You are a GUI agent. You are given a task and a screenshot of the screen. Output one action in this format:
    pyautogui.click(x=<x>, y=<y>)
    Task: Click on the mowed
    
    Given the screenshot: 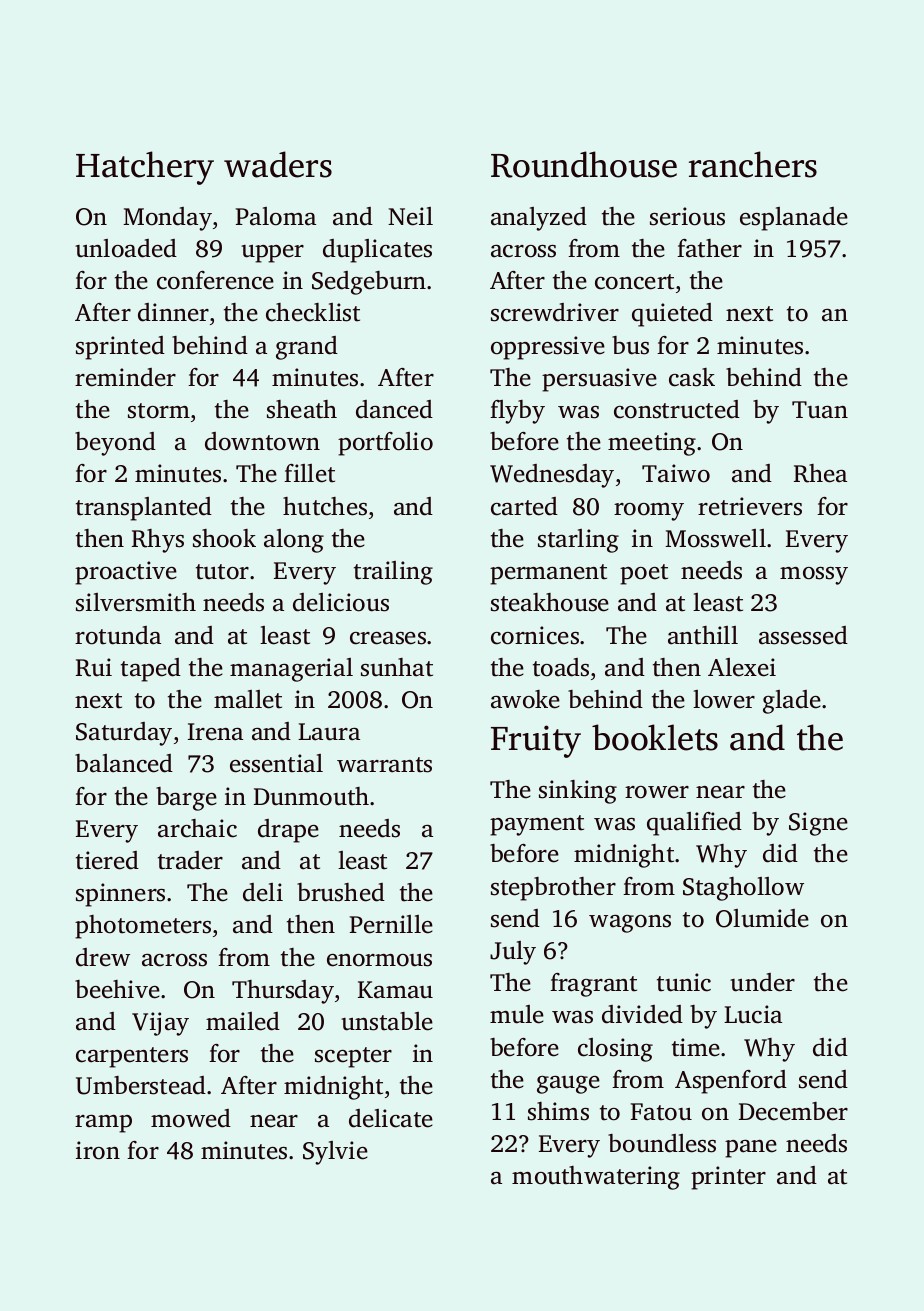 What is the action you would take?
    pyautogui.click(x=191, y=1118)
